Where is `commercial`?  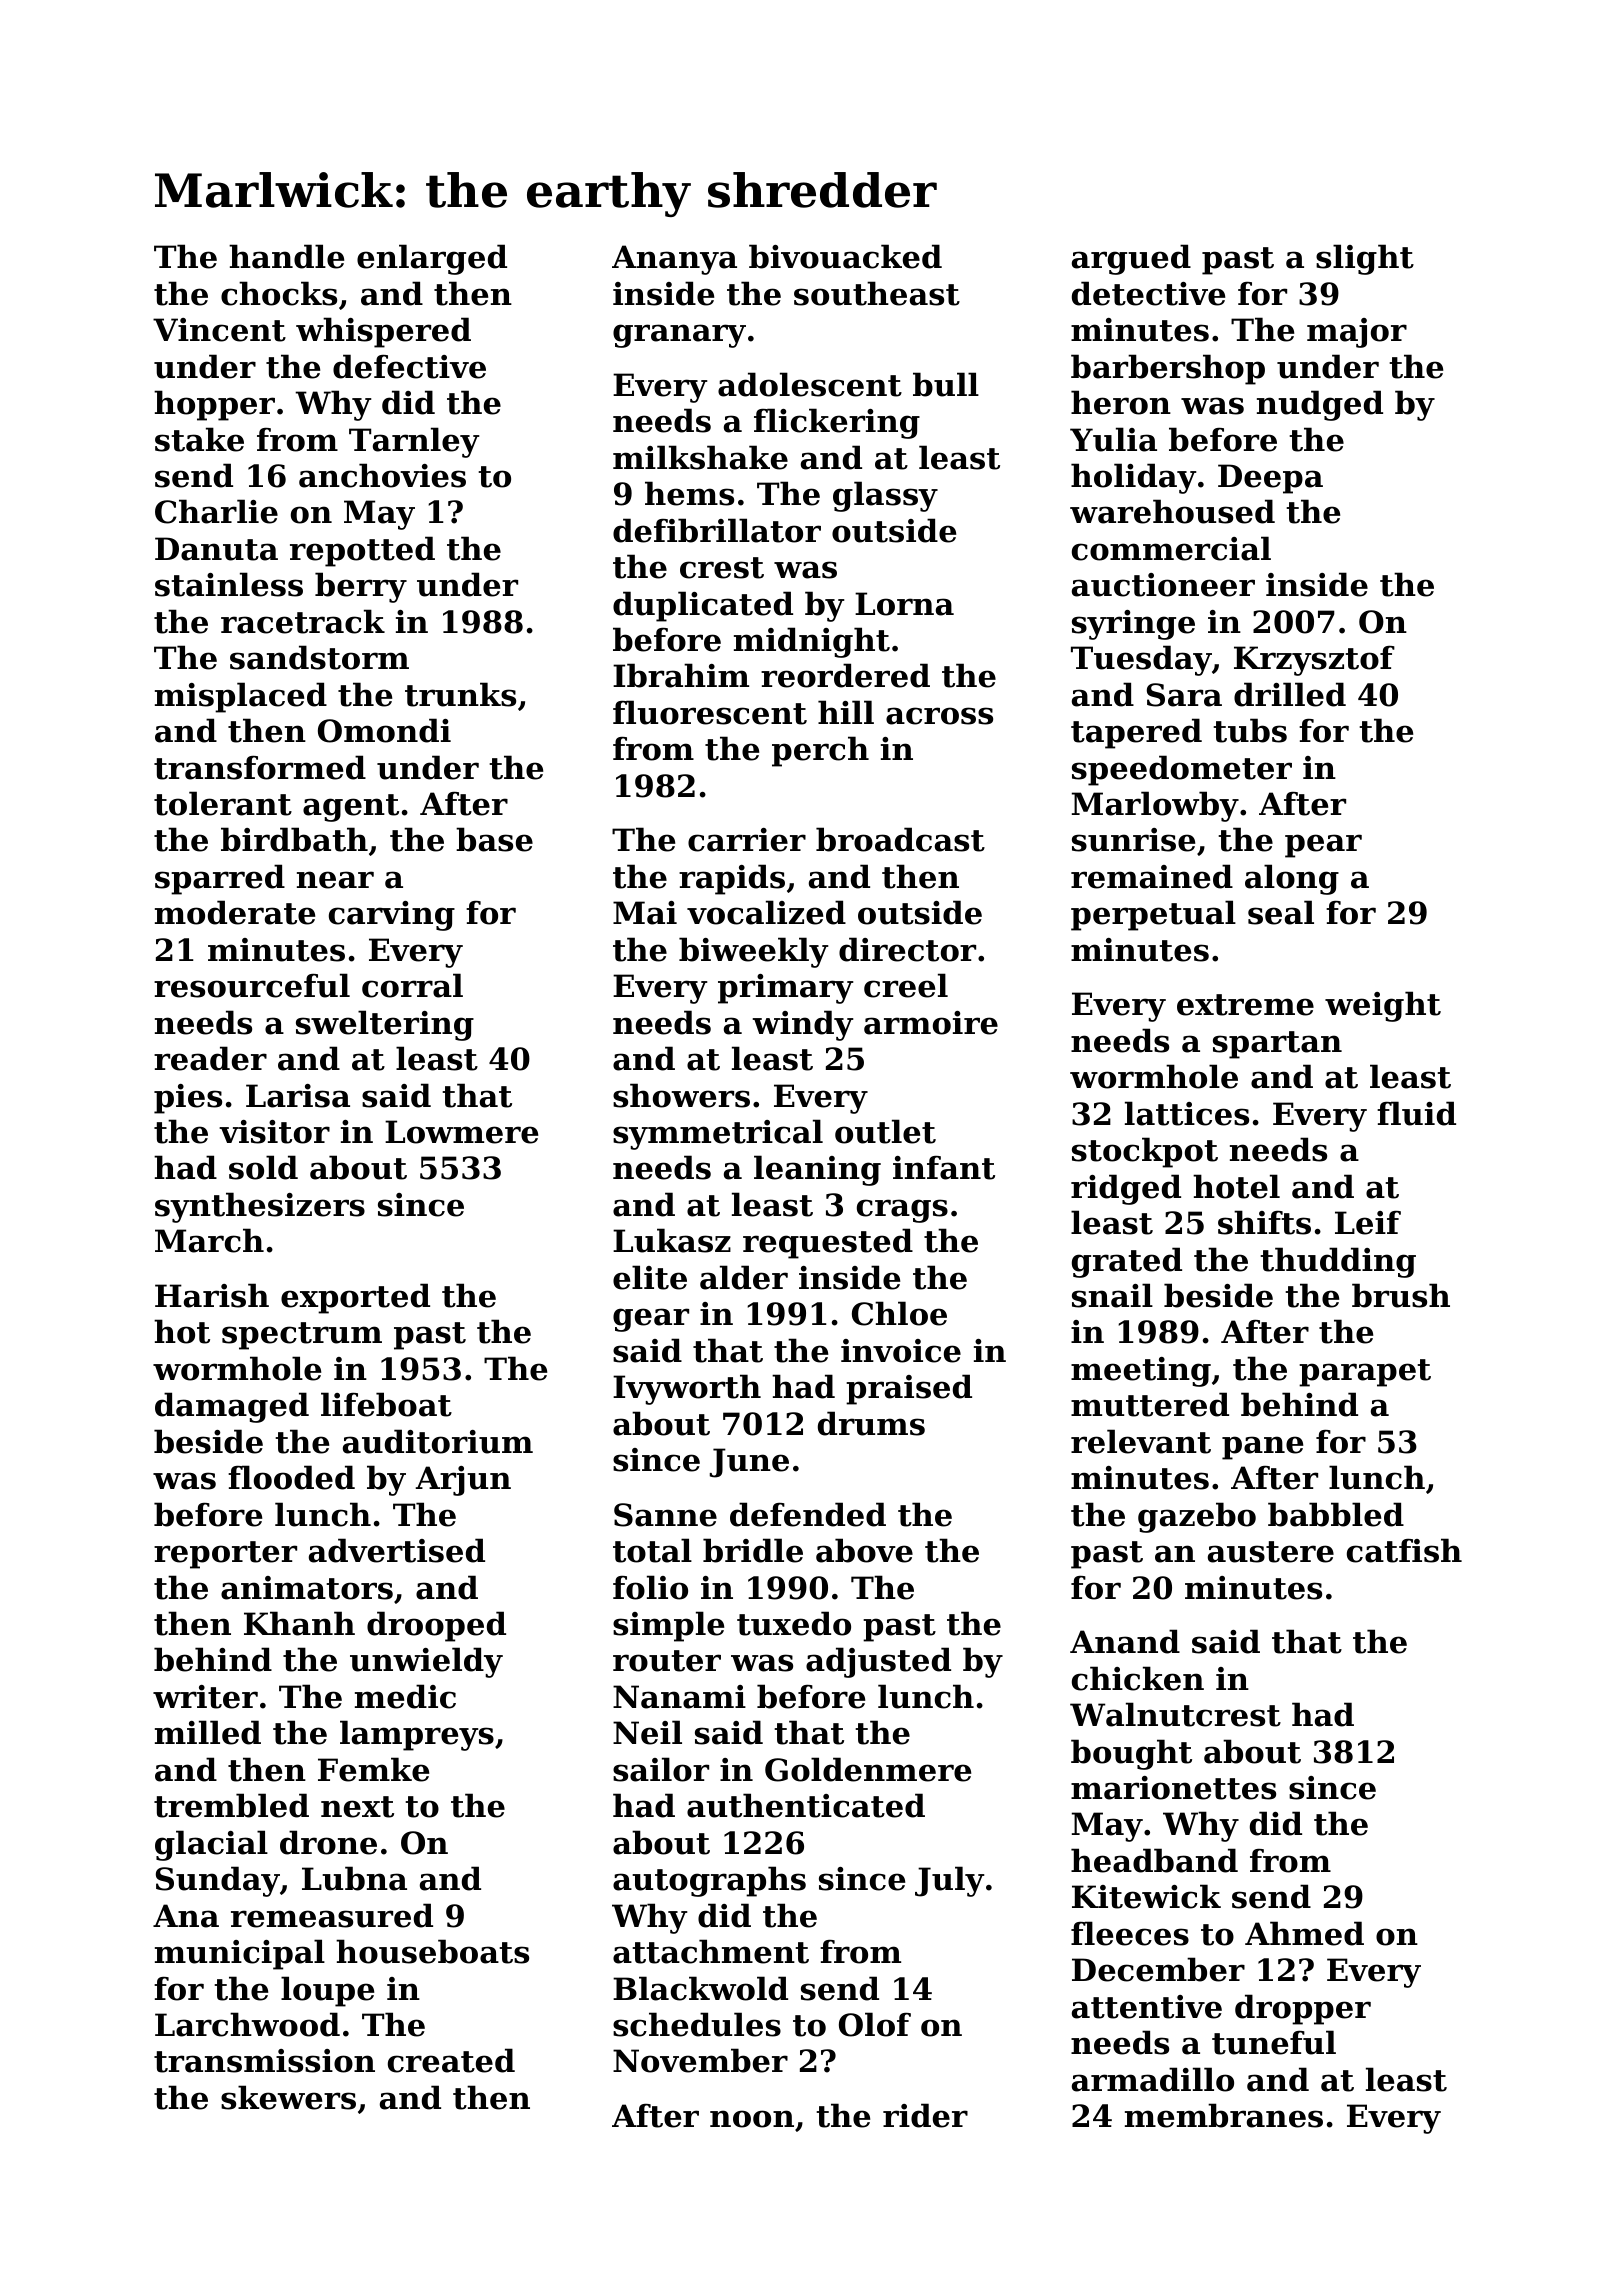 commercial is located at coordinates (1171, 548).
